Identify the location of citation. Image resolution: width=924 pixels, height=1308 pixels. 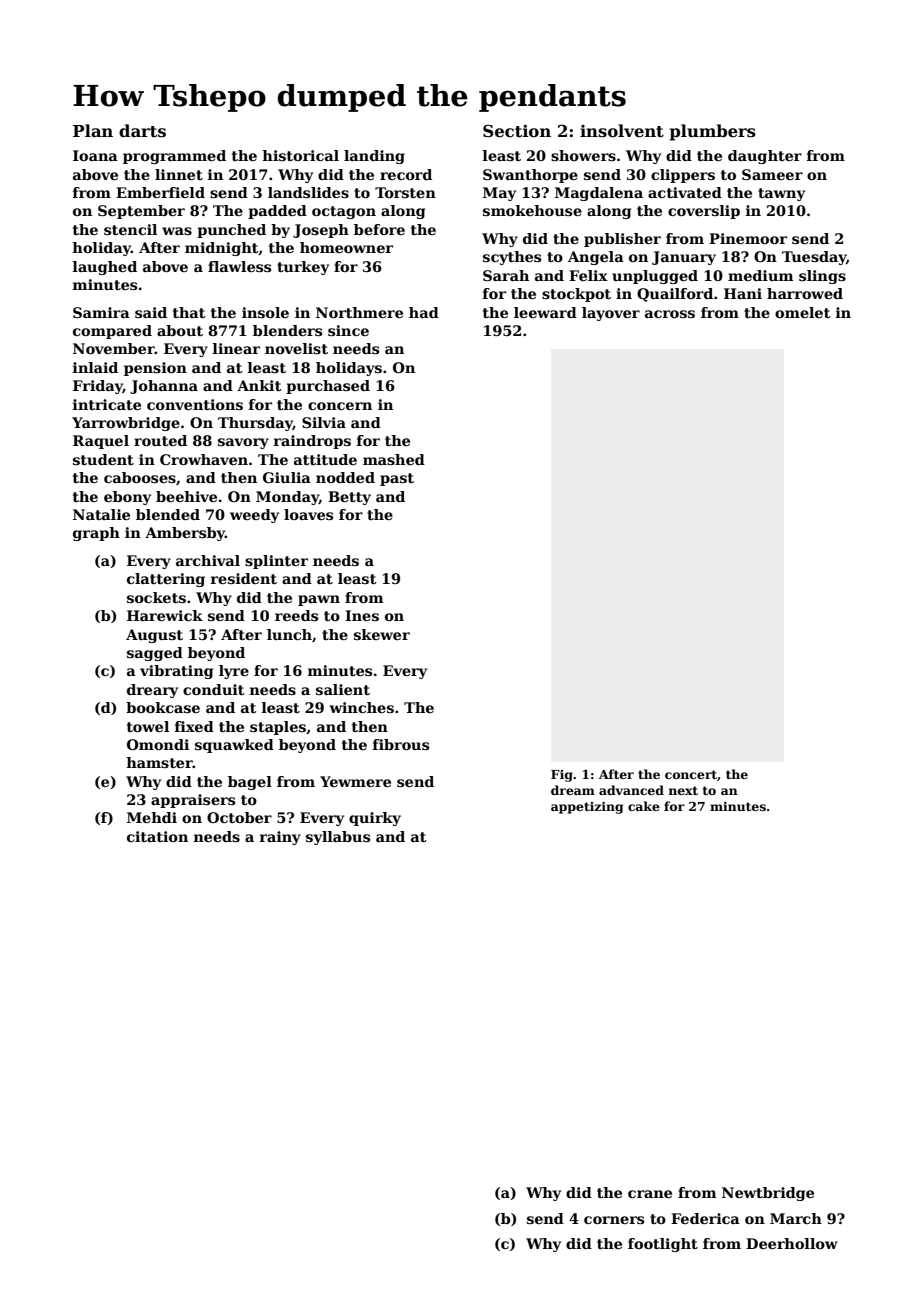
(157, 836).
